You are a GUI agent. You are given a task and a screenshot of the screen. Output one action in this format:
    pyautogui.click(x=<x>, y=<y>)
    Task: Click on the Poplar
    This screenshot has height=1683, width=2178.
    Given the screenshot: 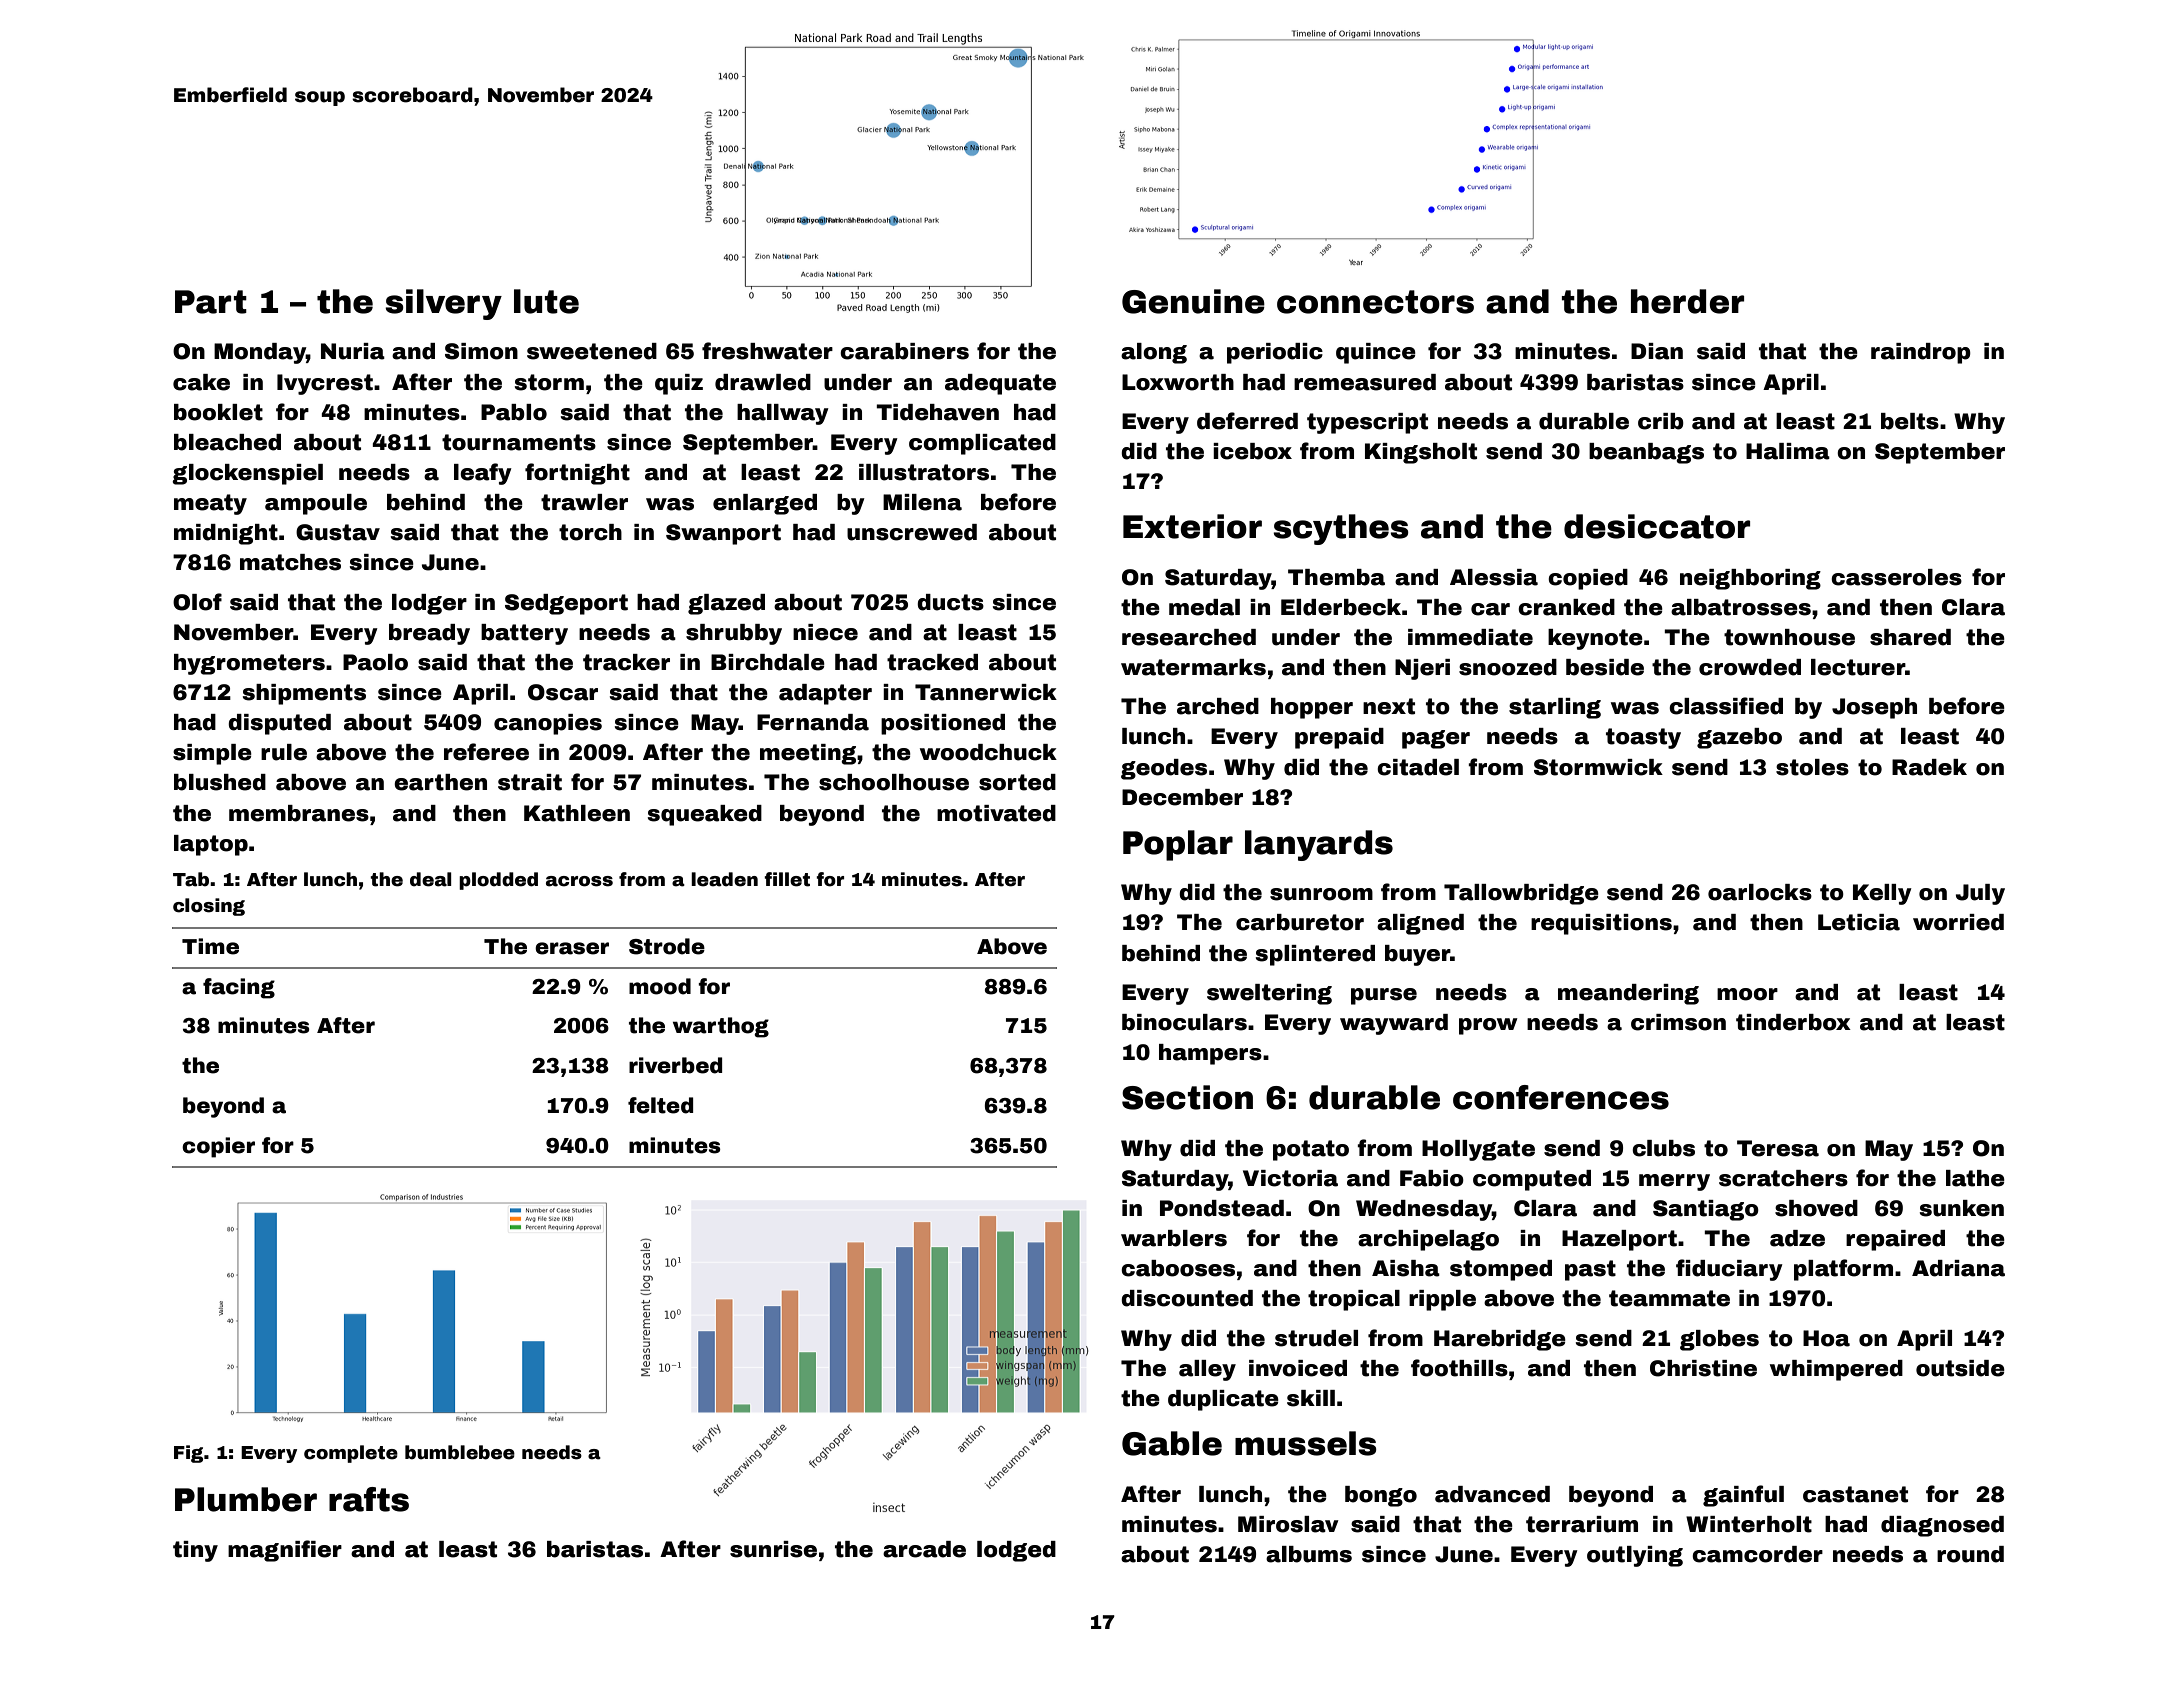 What is the action you would take?
    pyautogui.click(x=1178, y=845)
